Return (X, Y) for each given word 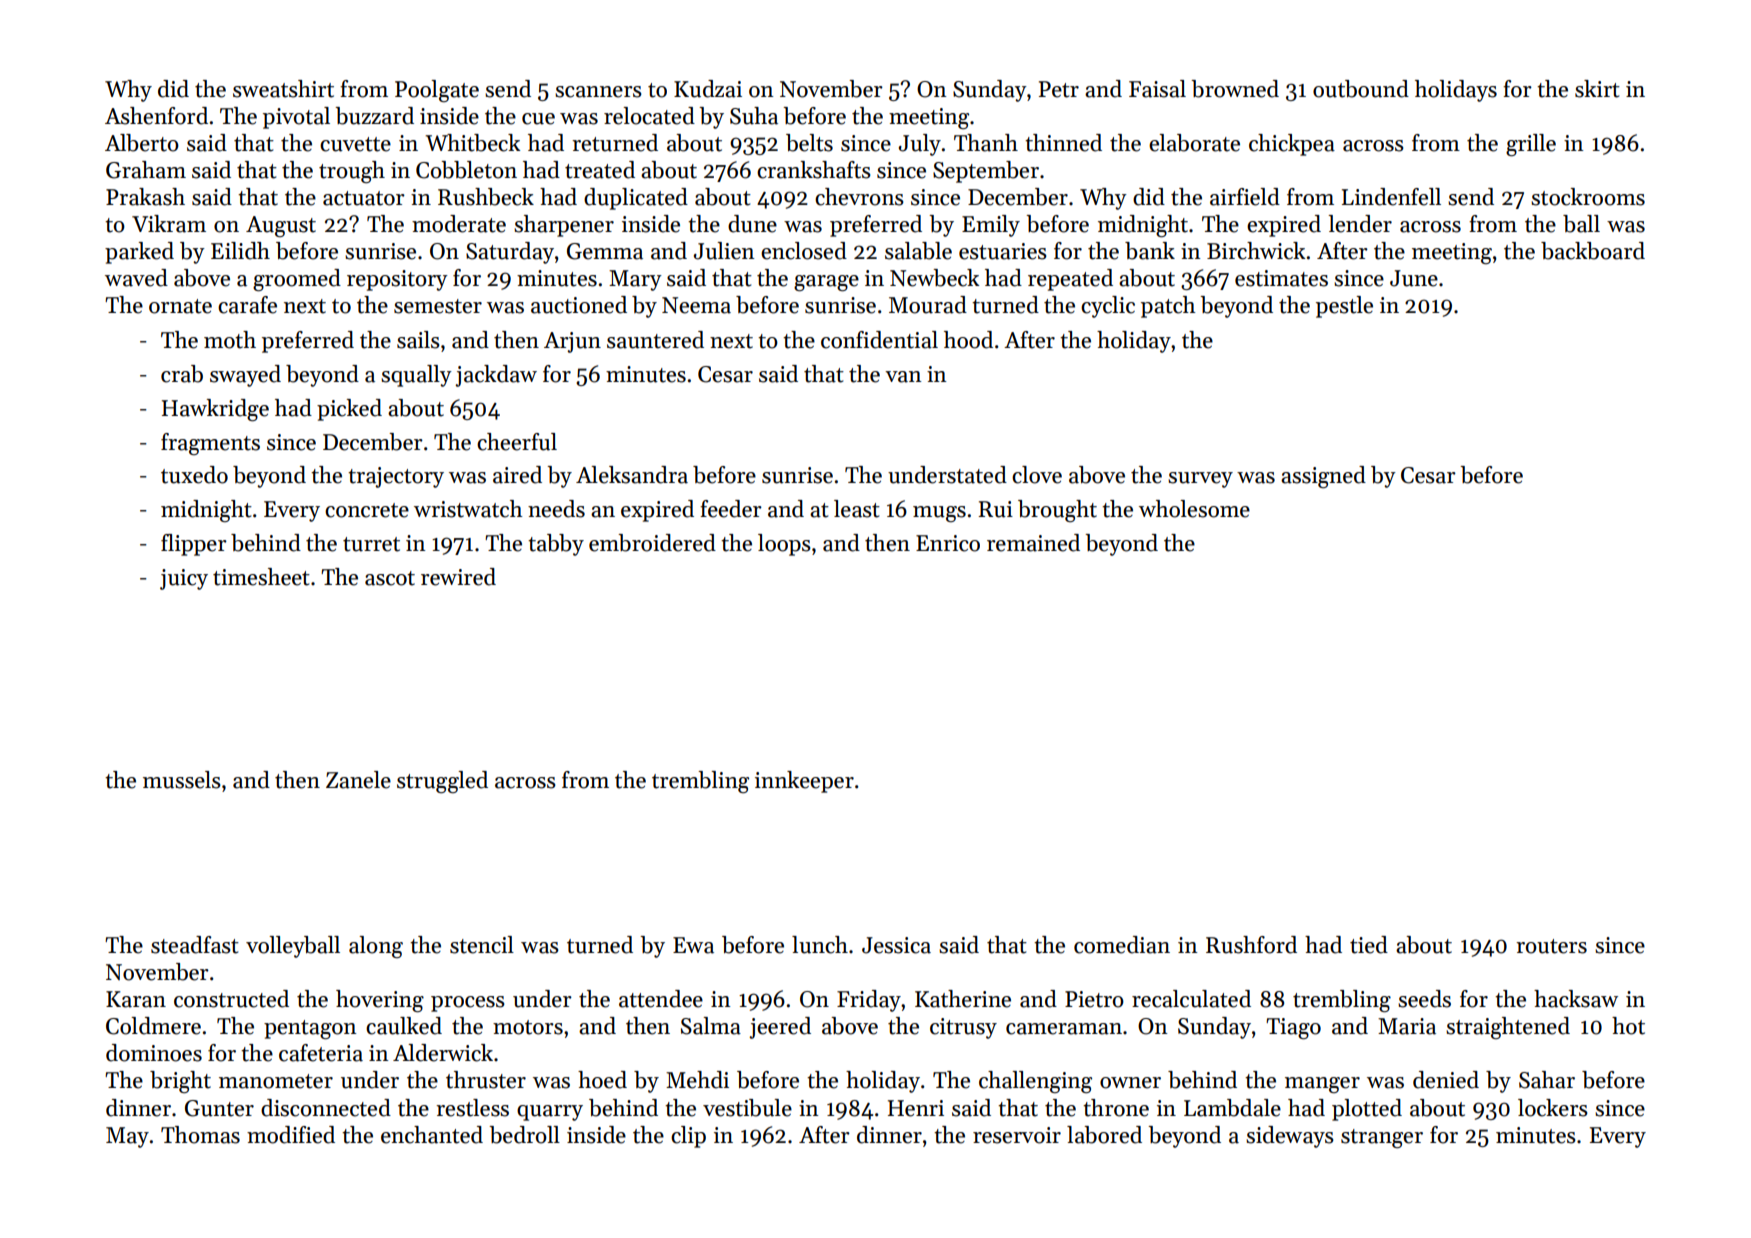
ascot (390, 578)
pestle (1344, 307)
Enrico (948, 543)
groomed (297, 280)
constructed (231, 999)
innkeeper (804, 782)
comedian (1122, 945)
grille (1531, 145)
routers (1551, 946)
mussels (182, 780)
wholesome (1194, 509)
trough (352, 172)
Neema (696, 305)
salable (918, 251)
